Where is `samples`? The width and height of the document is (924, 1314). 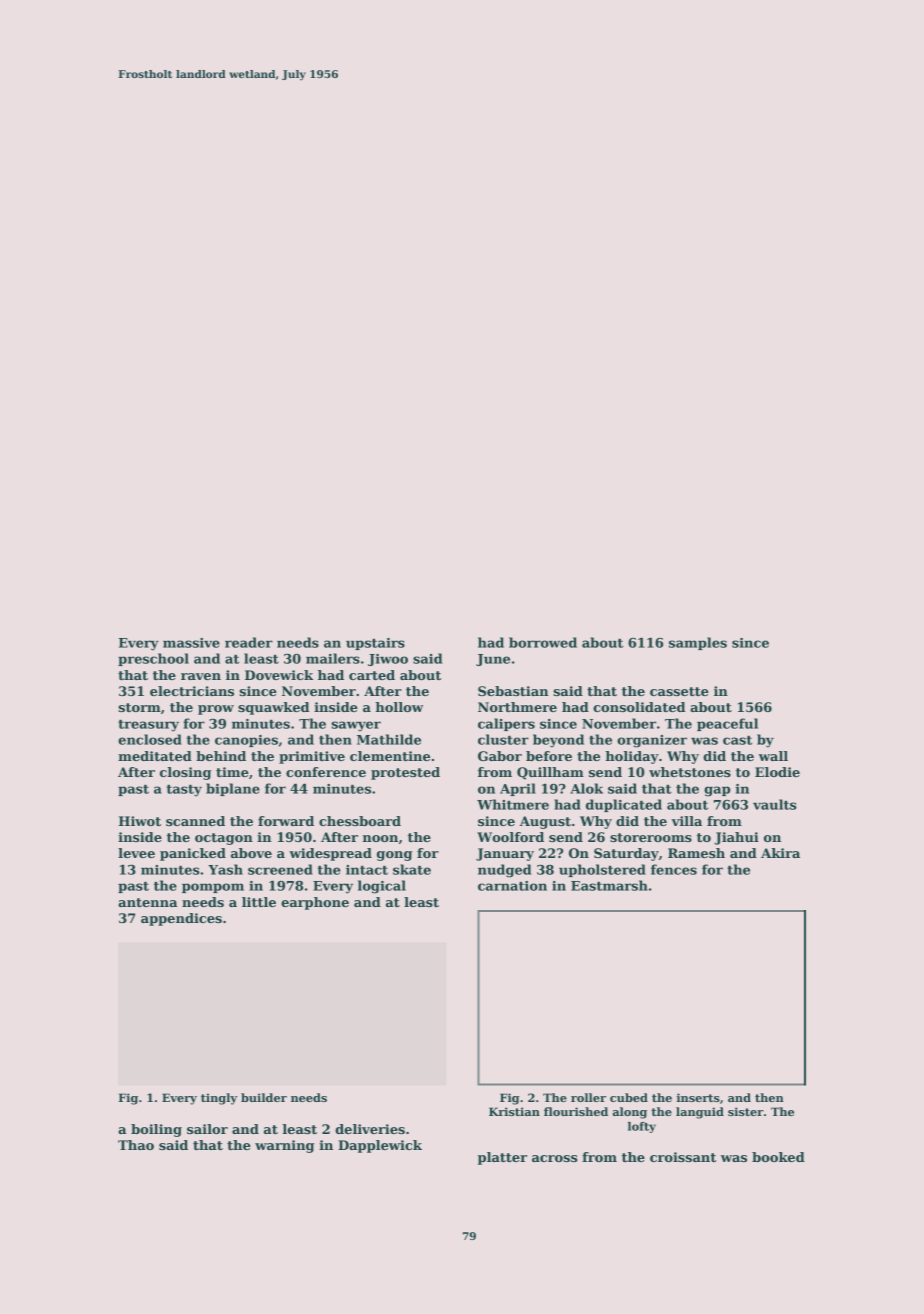
samples is located at coordinates (698, 643).
